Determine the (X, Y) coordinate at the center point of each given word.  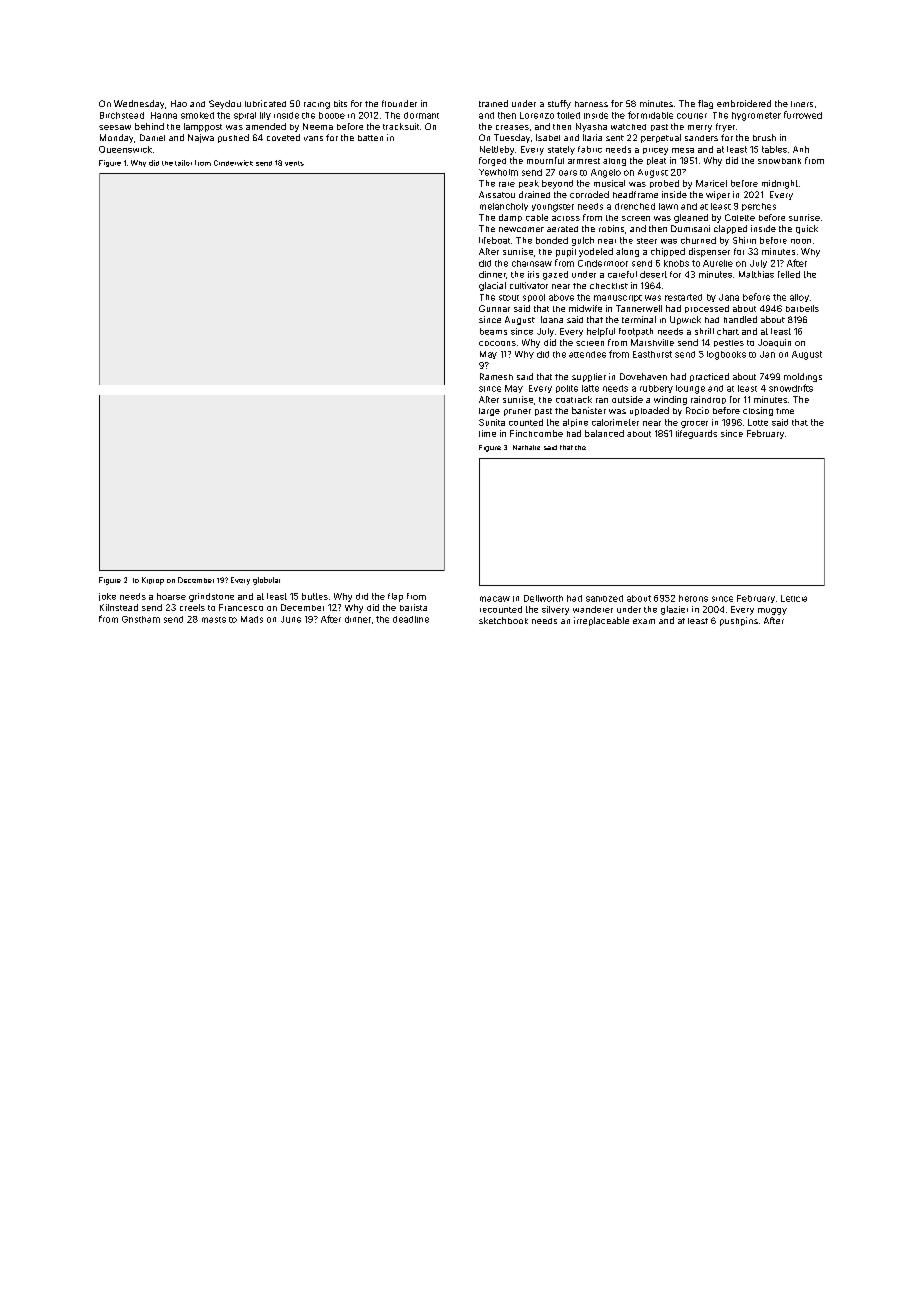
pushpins (739, 621)
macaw (495, 599)
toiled (568, 115)
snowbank (779, 161)
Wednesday (139, 104)
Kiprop (153, 581)
